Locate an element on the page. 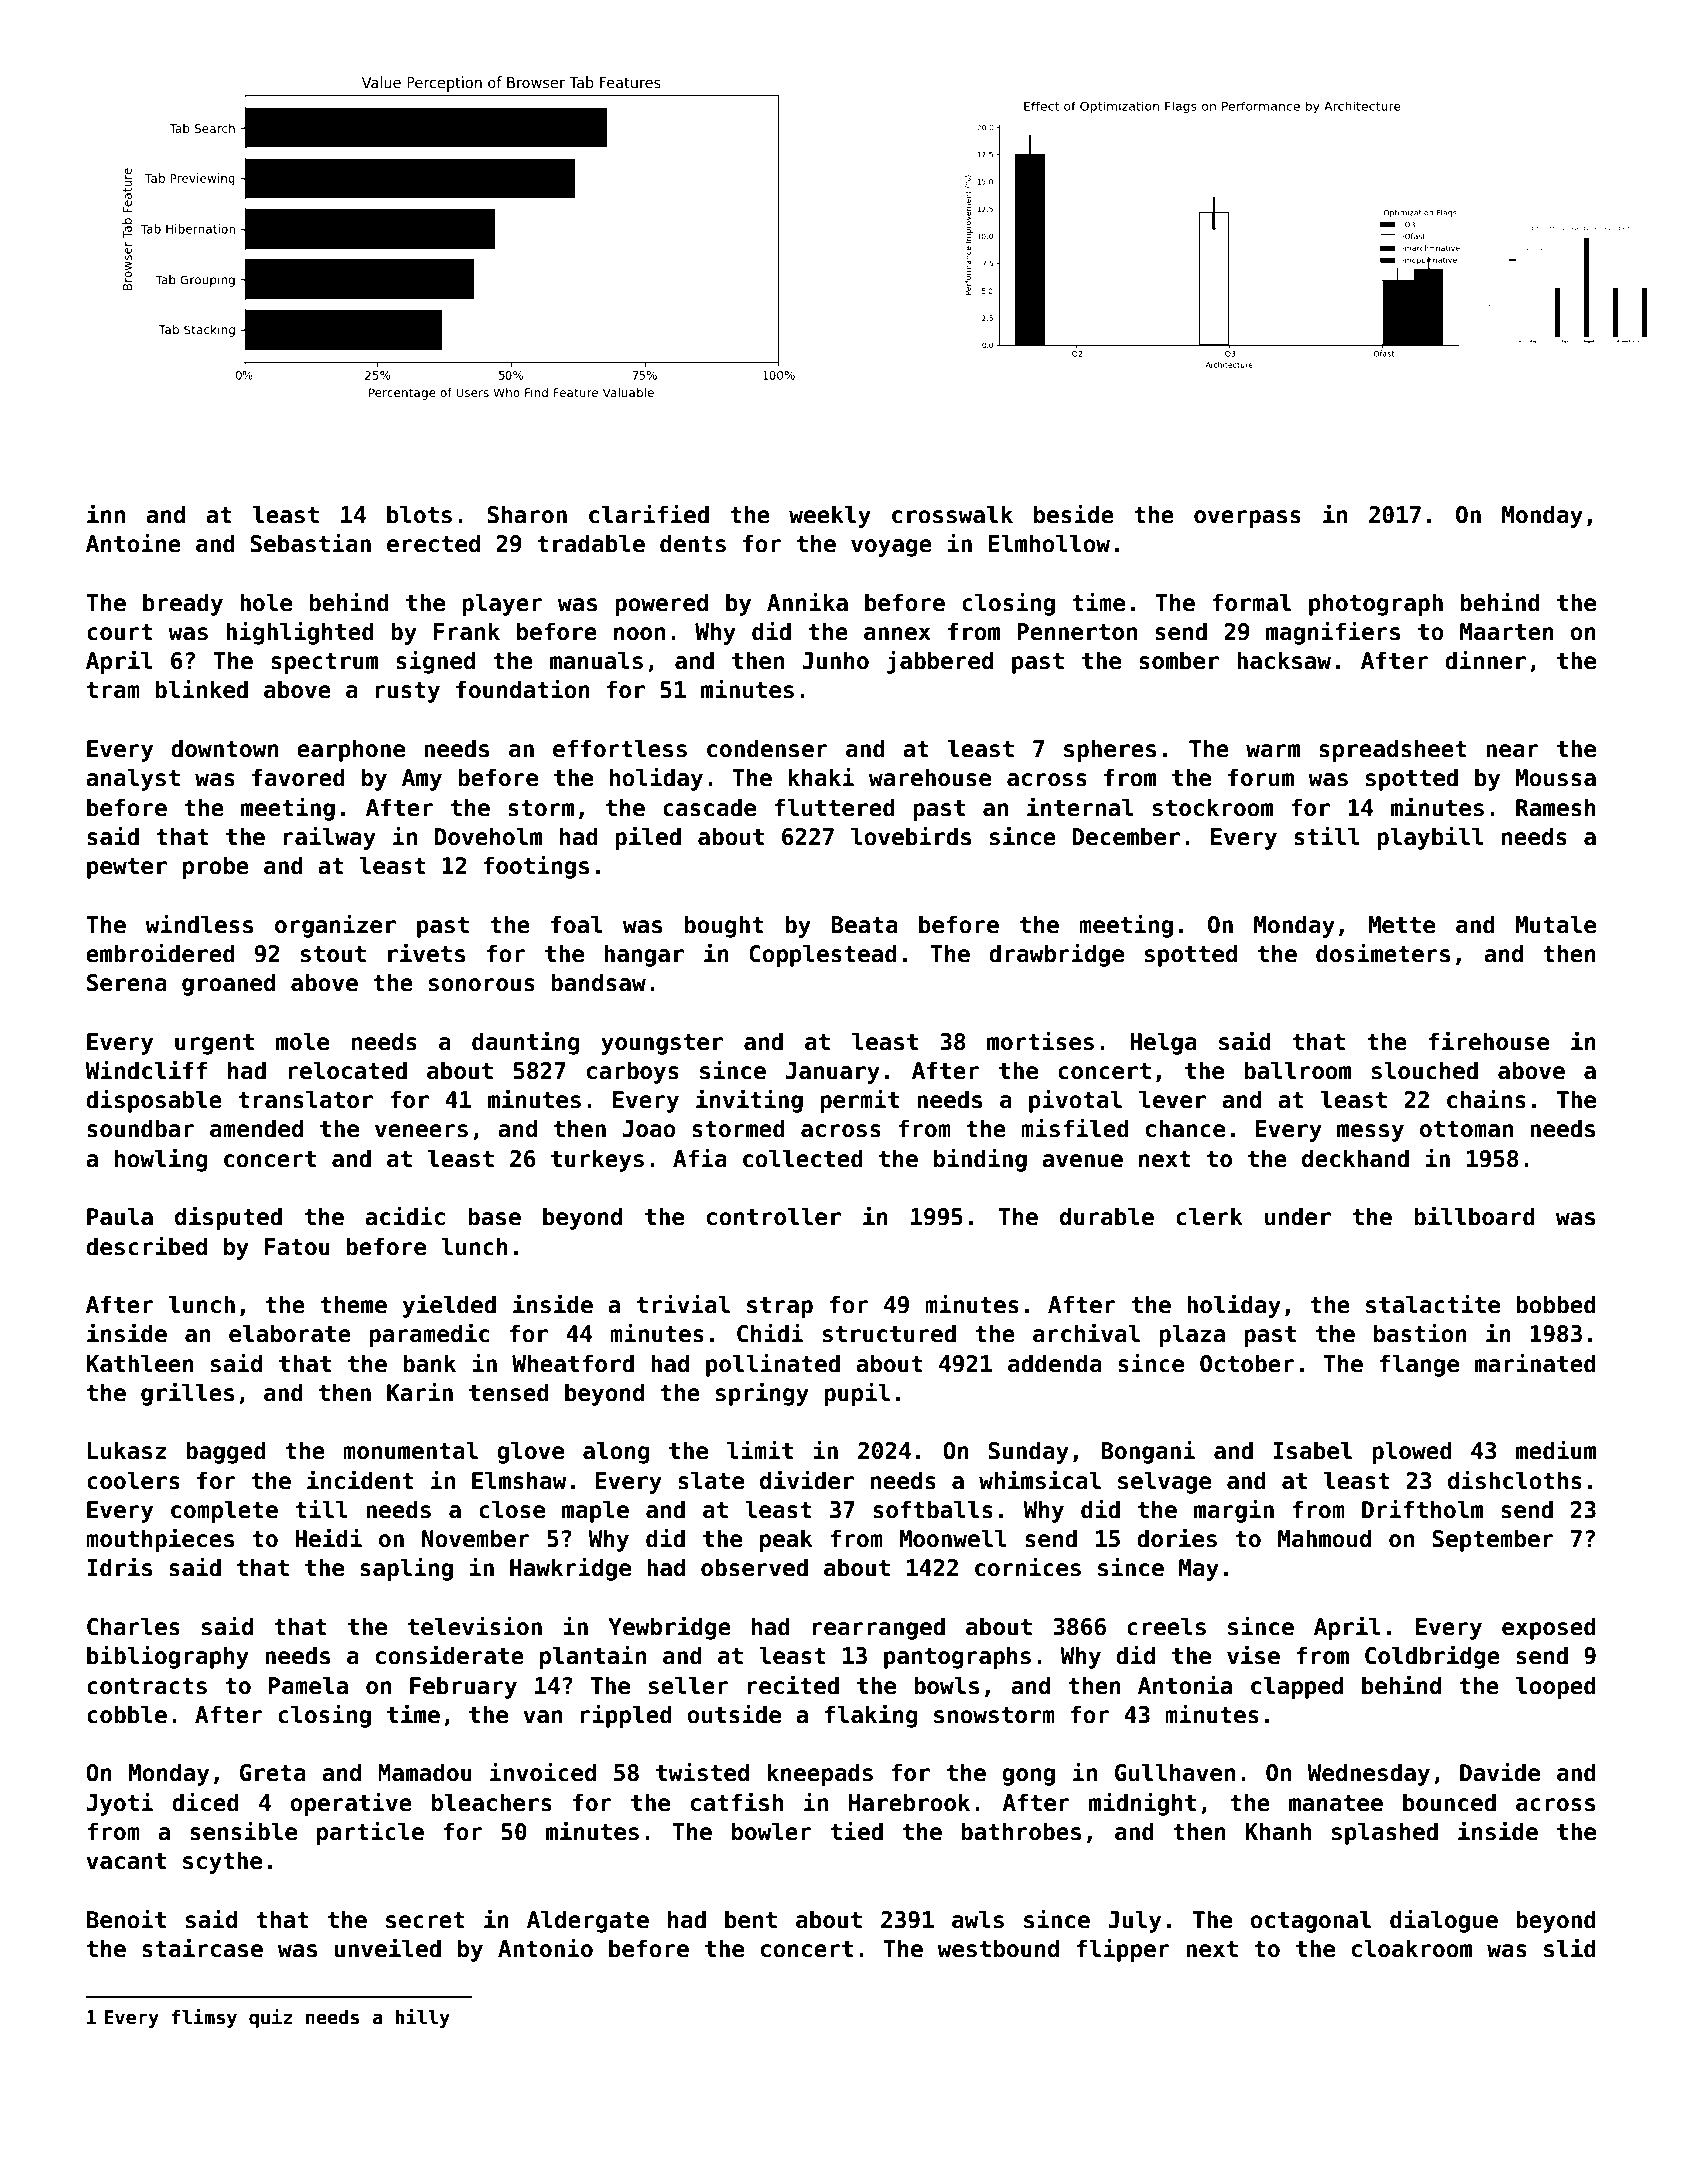 This image has width=1683, height=2178. clerk is located at coordinates (1209, 1216).
